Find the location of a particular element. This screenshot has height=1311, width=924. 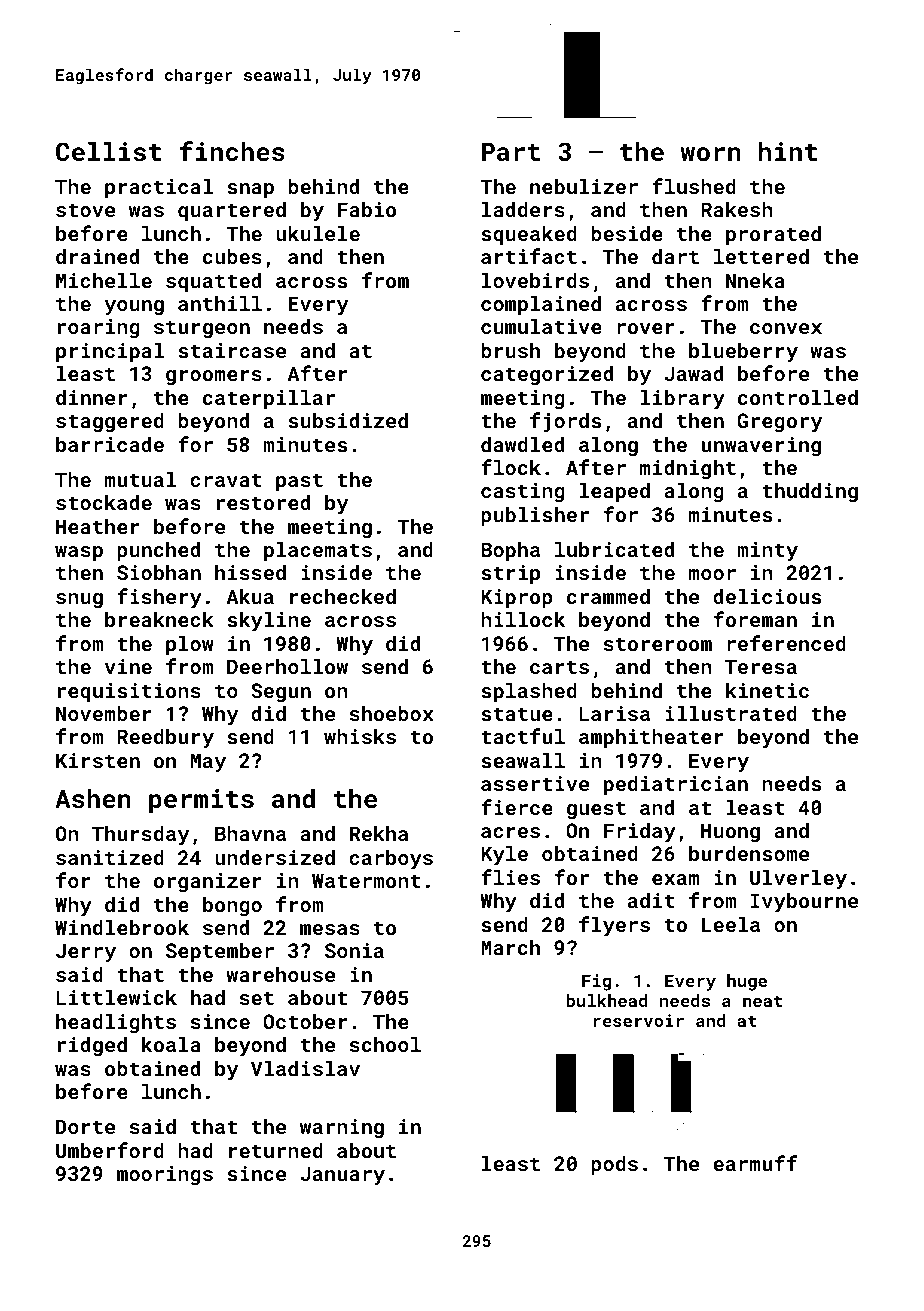

Dorte is located at coordinates (85, 1126).
